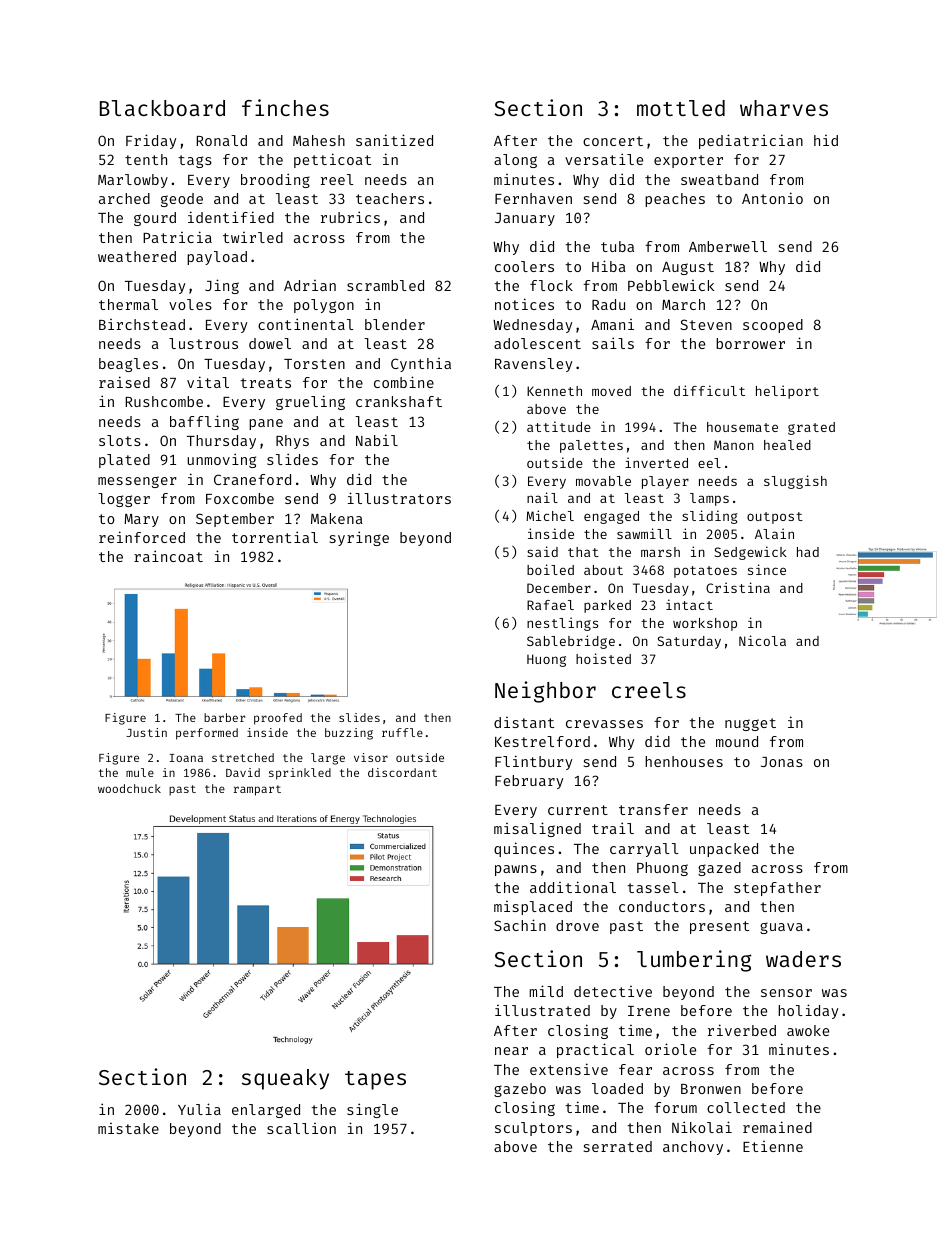 Image resolution: width=952 pixels, height=1233 pixels. What do you see at coordinates (128, 1128) in the screenshot?
I see `mistake` at bounding box center [128, 1128].
